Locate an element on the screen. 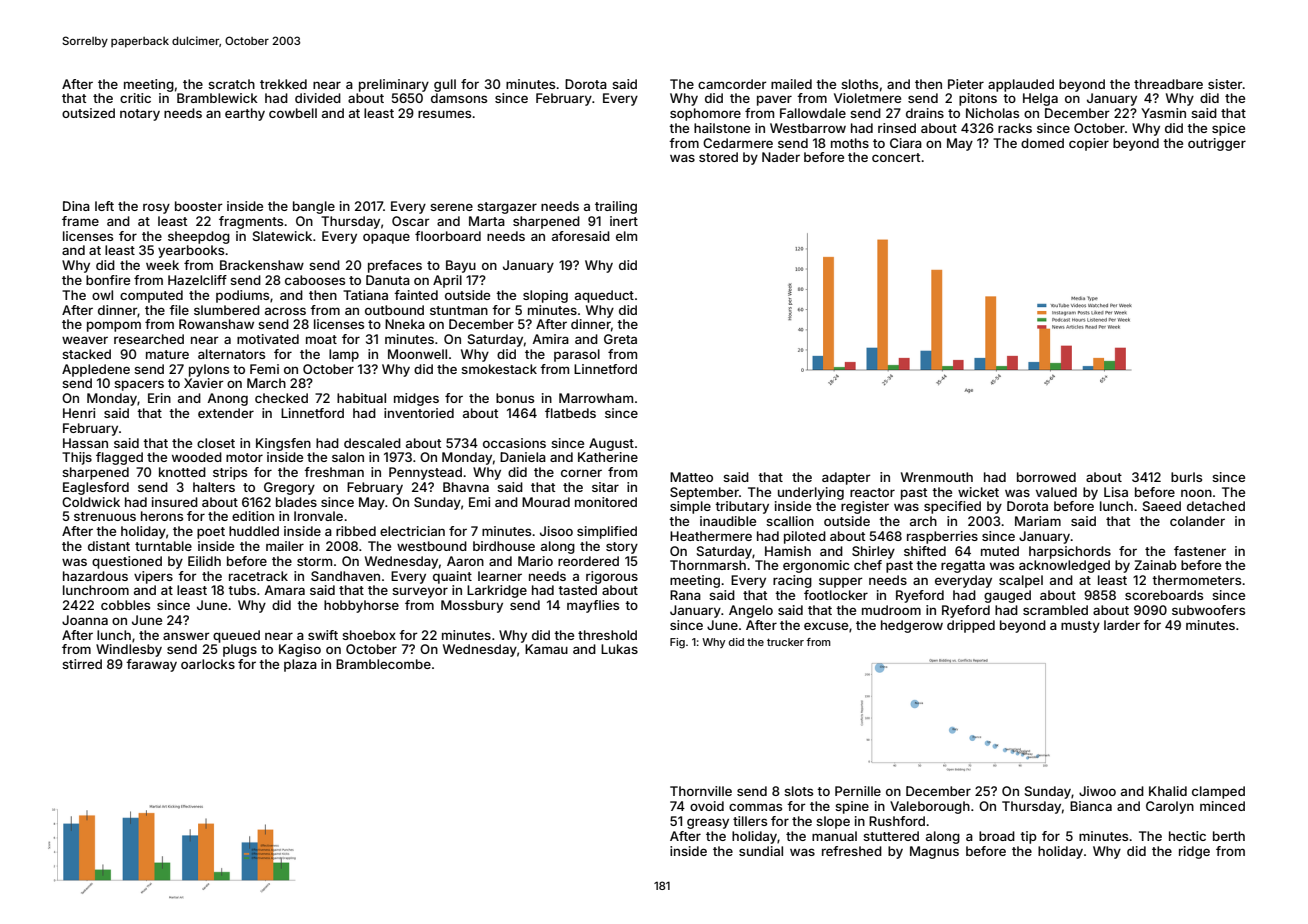  camcorder is located at coordinates (732, 84).
